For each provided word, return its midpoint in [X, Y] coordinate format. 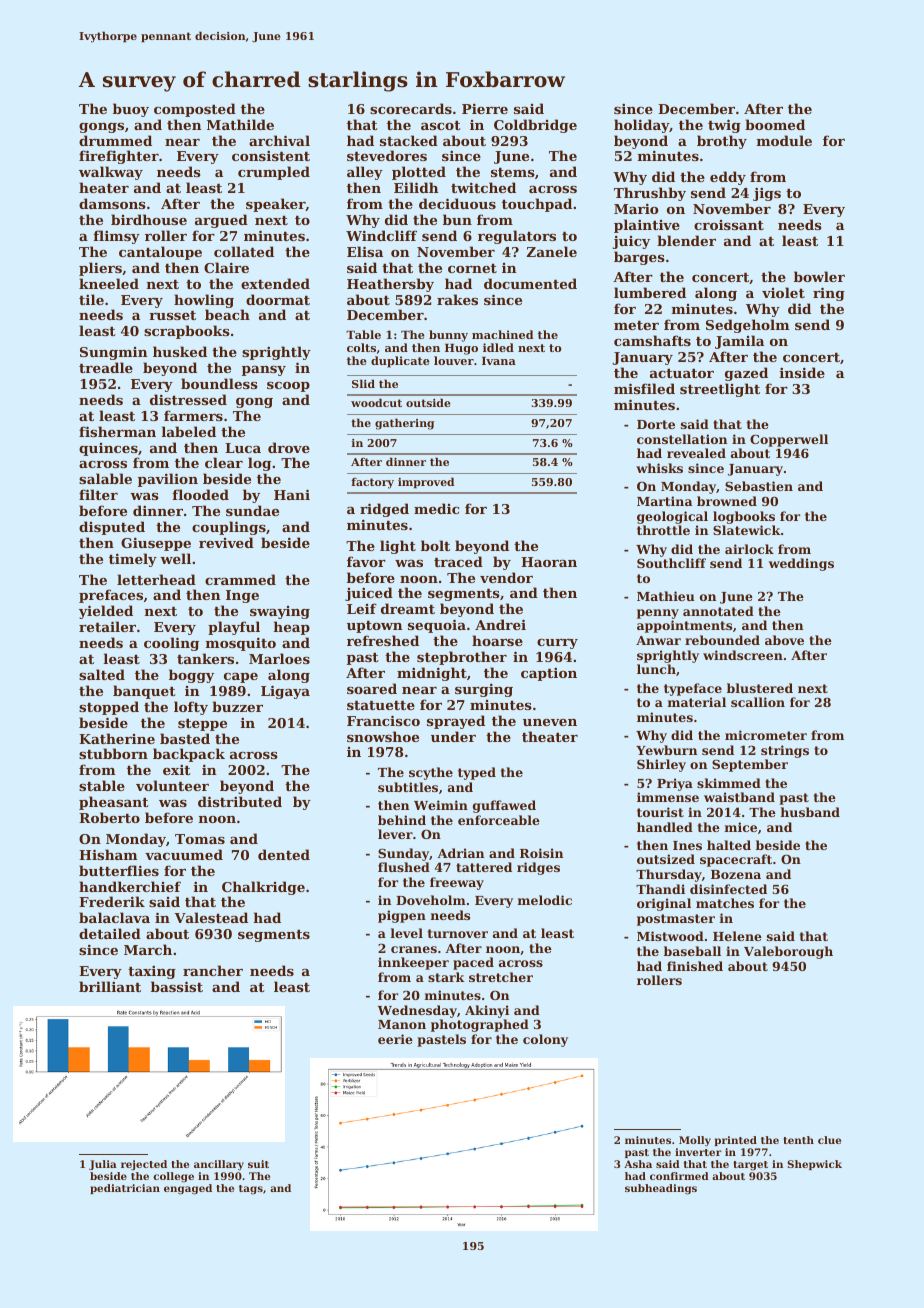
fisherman [117, 431]
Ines [687, 845]
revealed [696, 453]
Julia [103, 1165]
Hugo [461, 349]
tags [251, 1190]
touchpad [537, 205]
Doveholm [431, 900]
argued [221, 221]
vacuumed [184, 854]
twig [724, 126]
